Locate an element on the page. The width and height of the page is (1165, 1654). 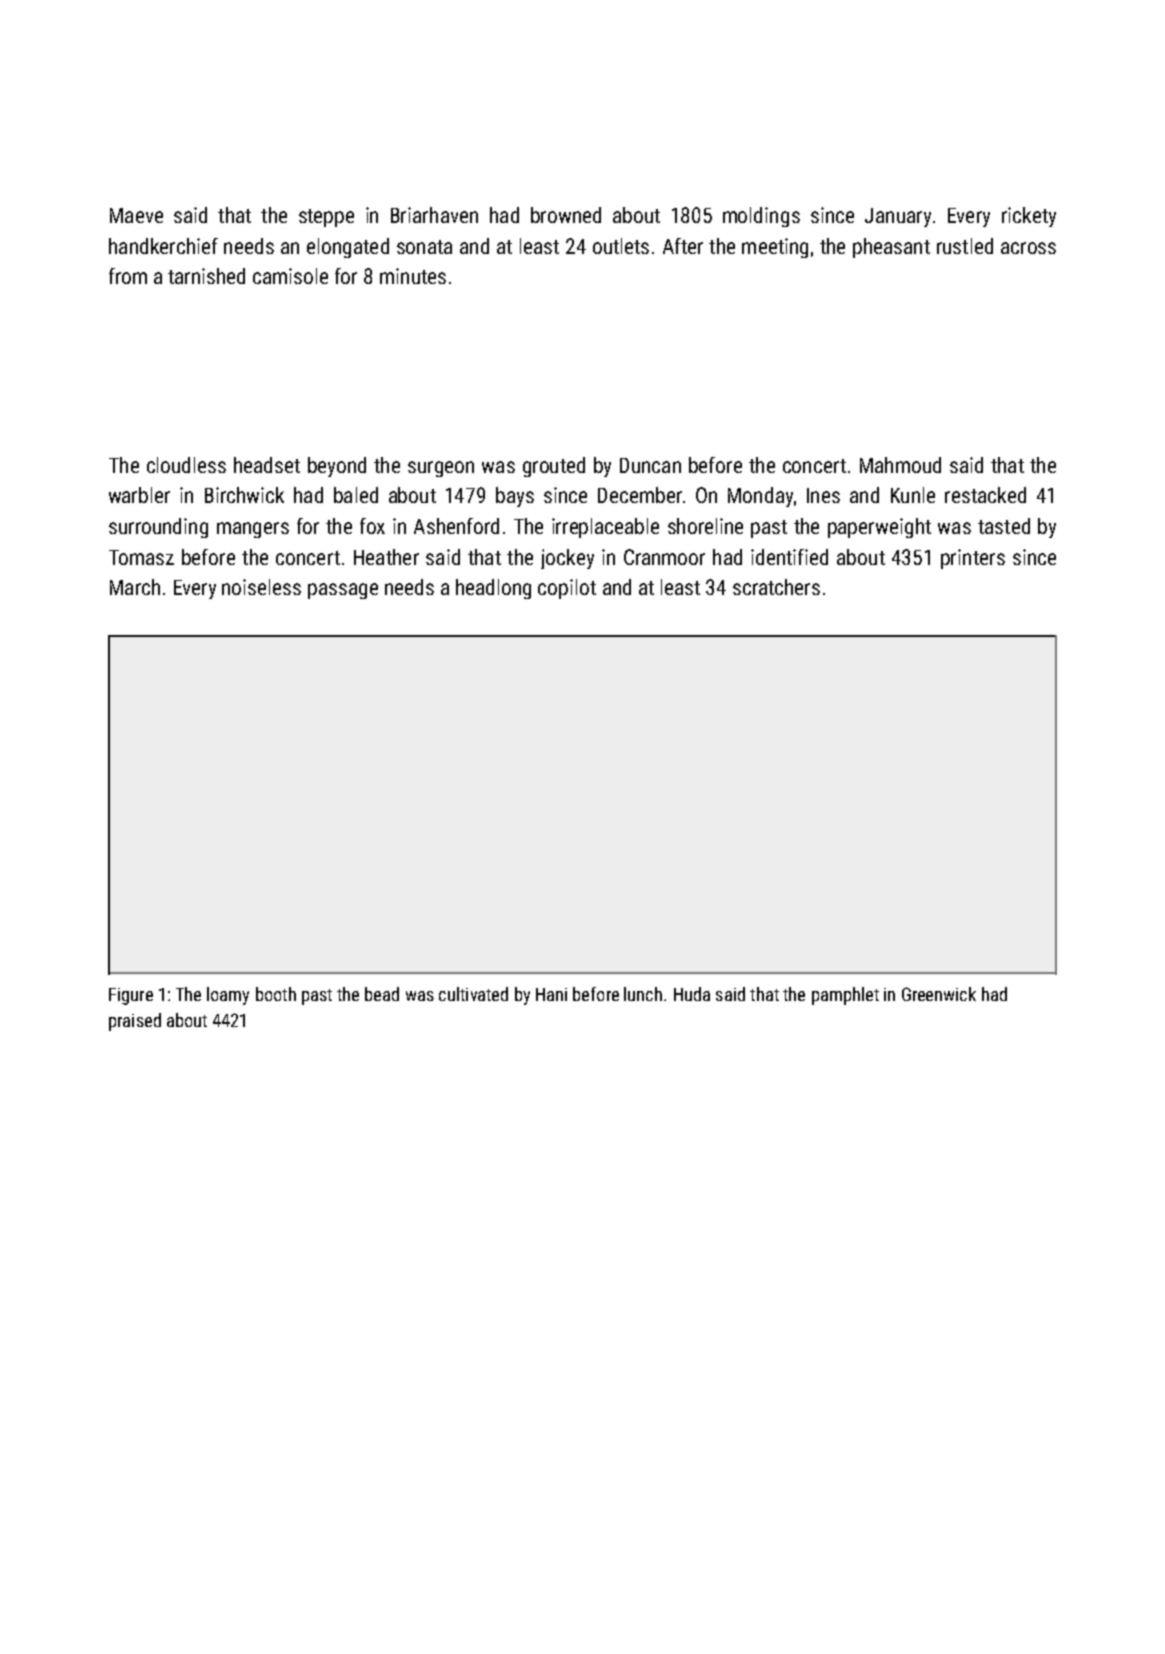
rustled is located at coordinates (965, 246).
